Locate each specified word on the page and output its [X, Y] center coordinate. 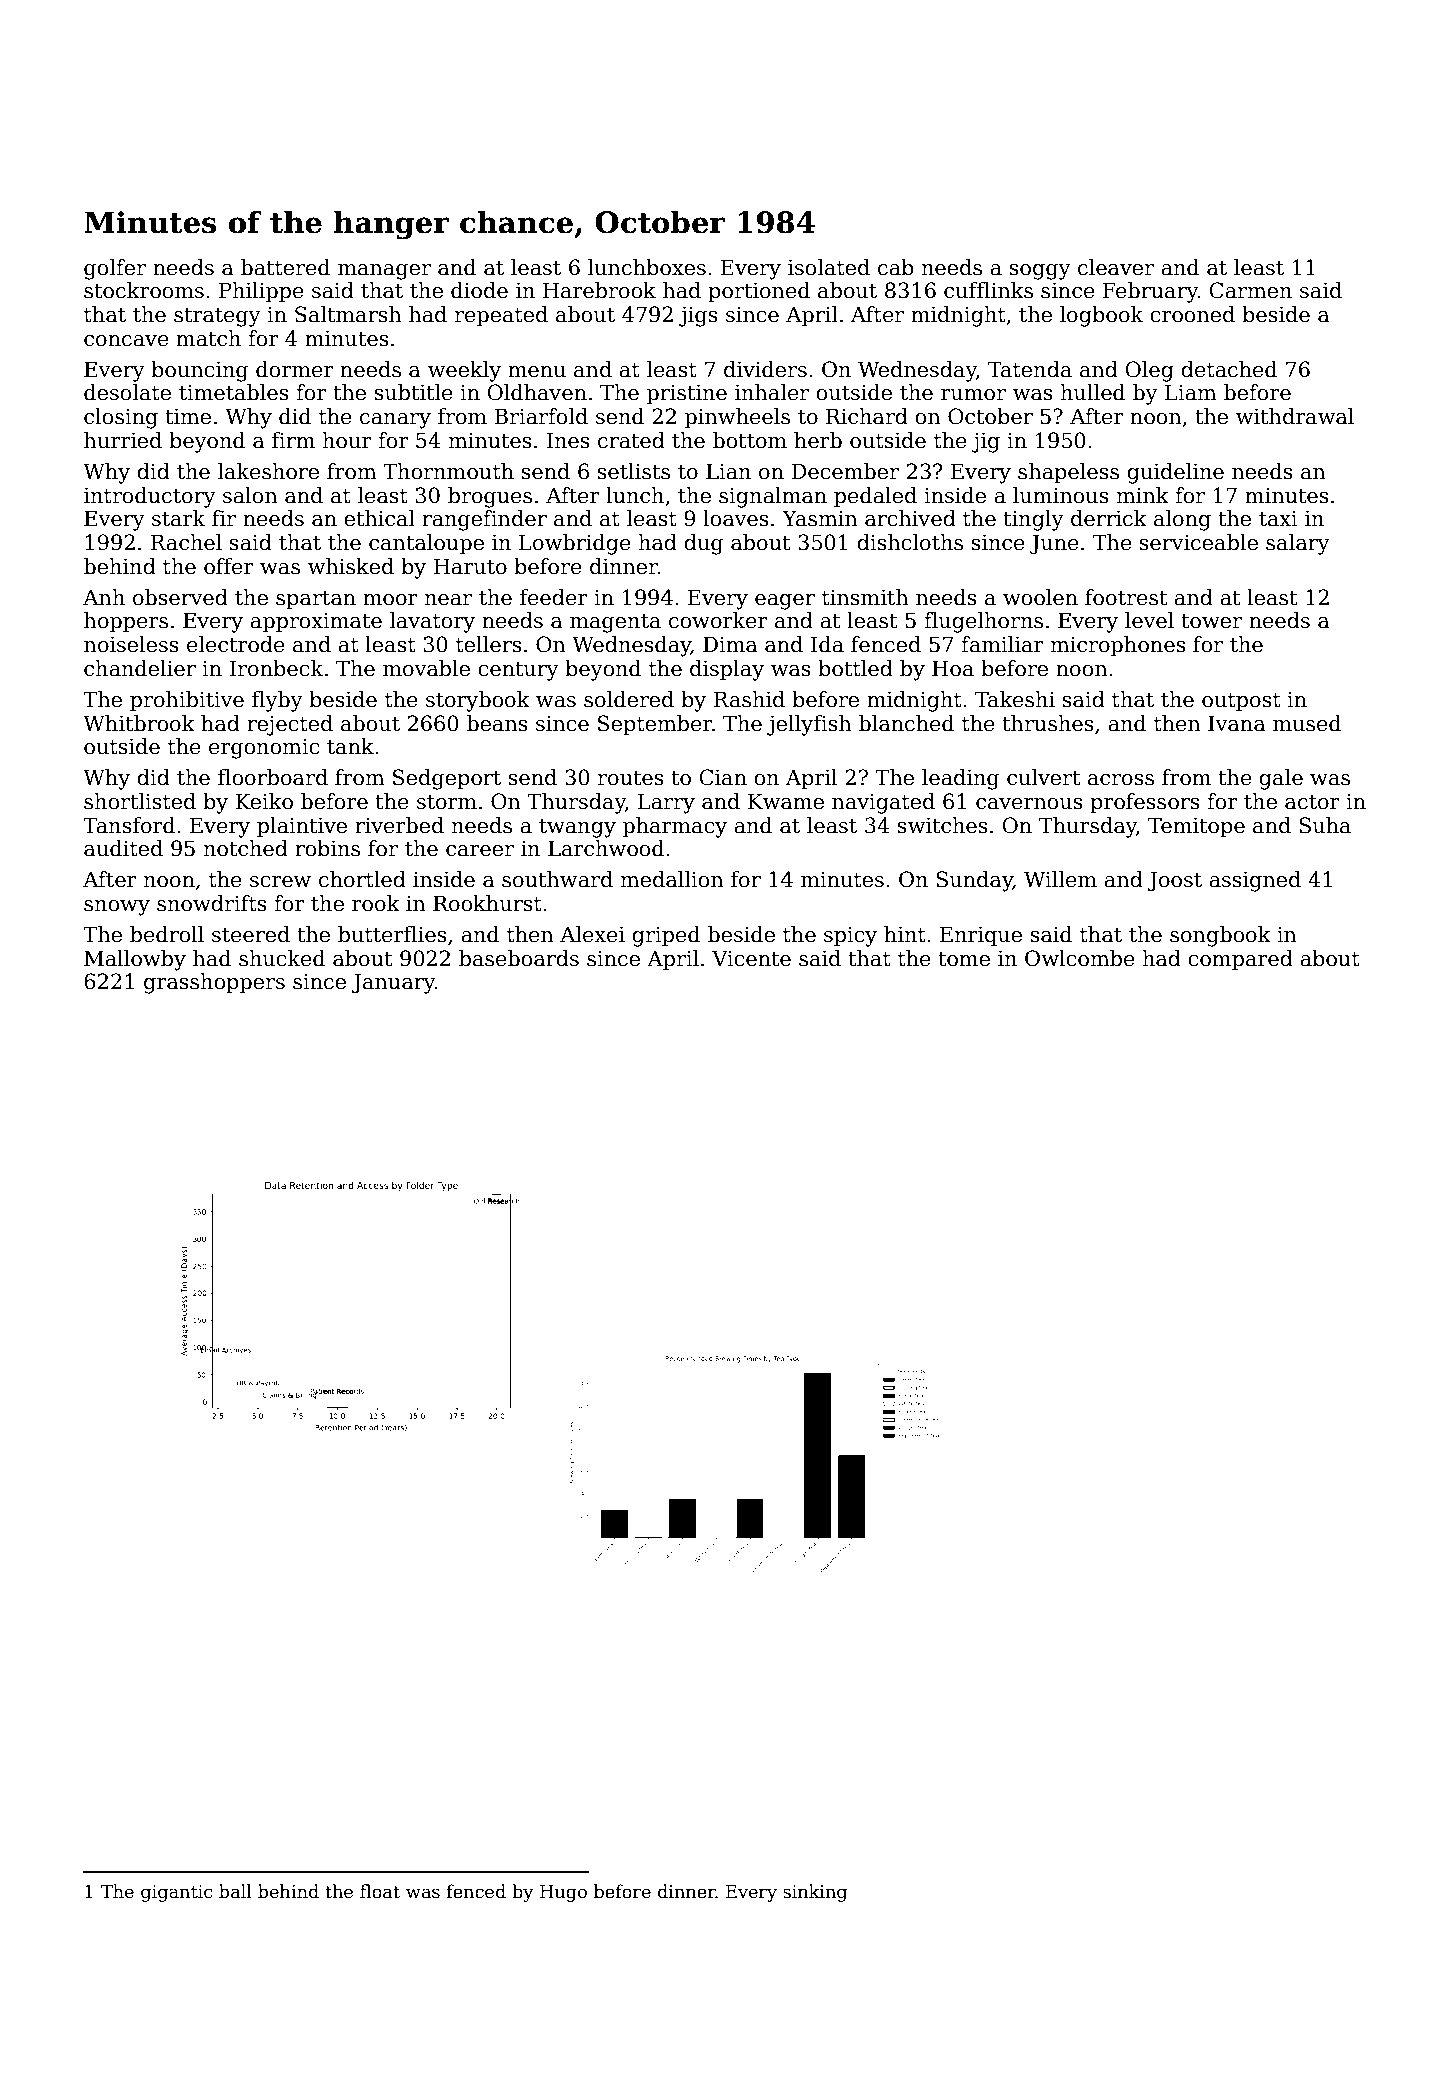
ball [235, 1891]
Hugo [563, 1893]
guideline [1175, 473]
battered [285, 267]
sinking [815, 1893]
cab [896, 267]
